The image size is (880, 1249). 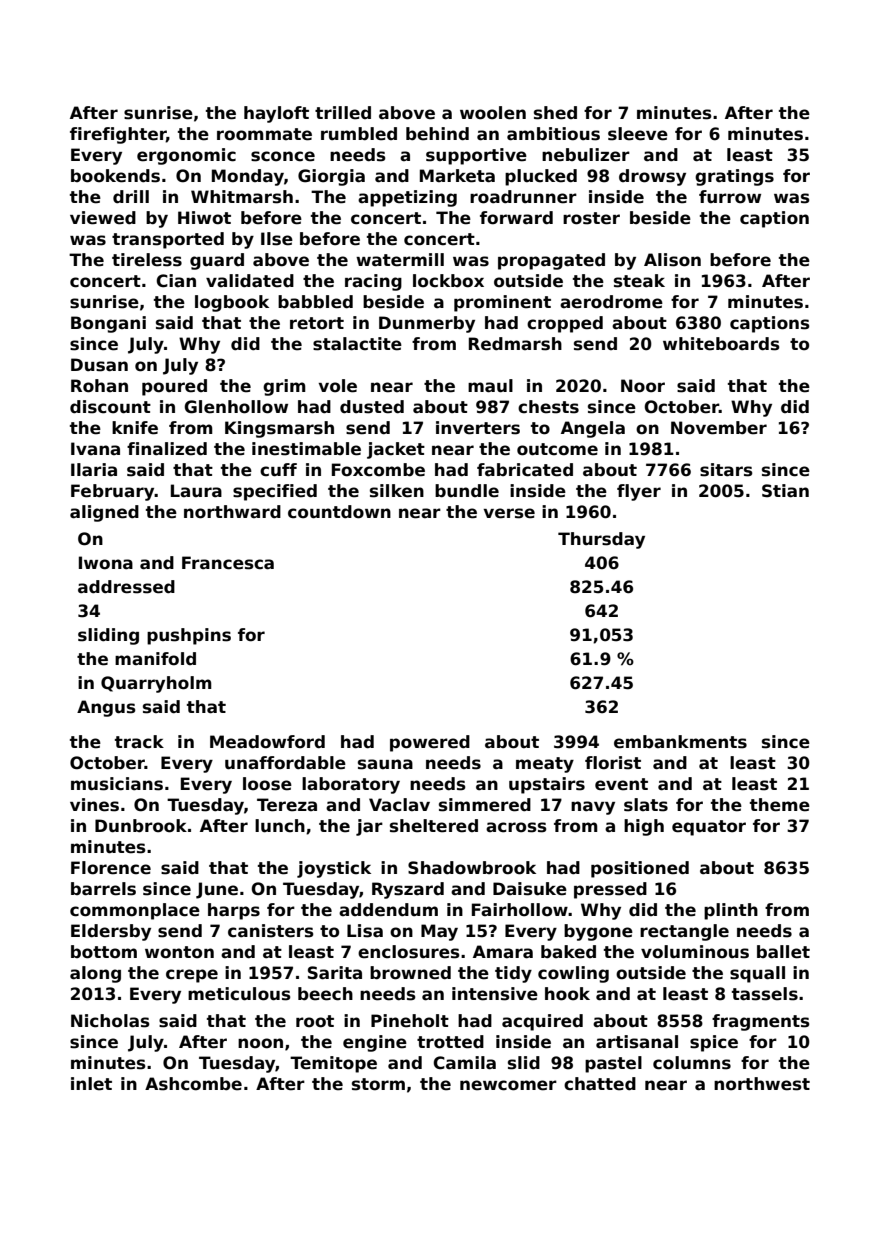 What do you see at coordinates (493, 113) in the screenshot?
I see `woolen` at bounding box center [493, 113].
